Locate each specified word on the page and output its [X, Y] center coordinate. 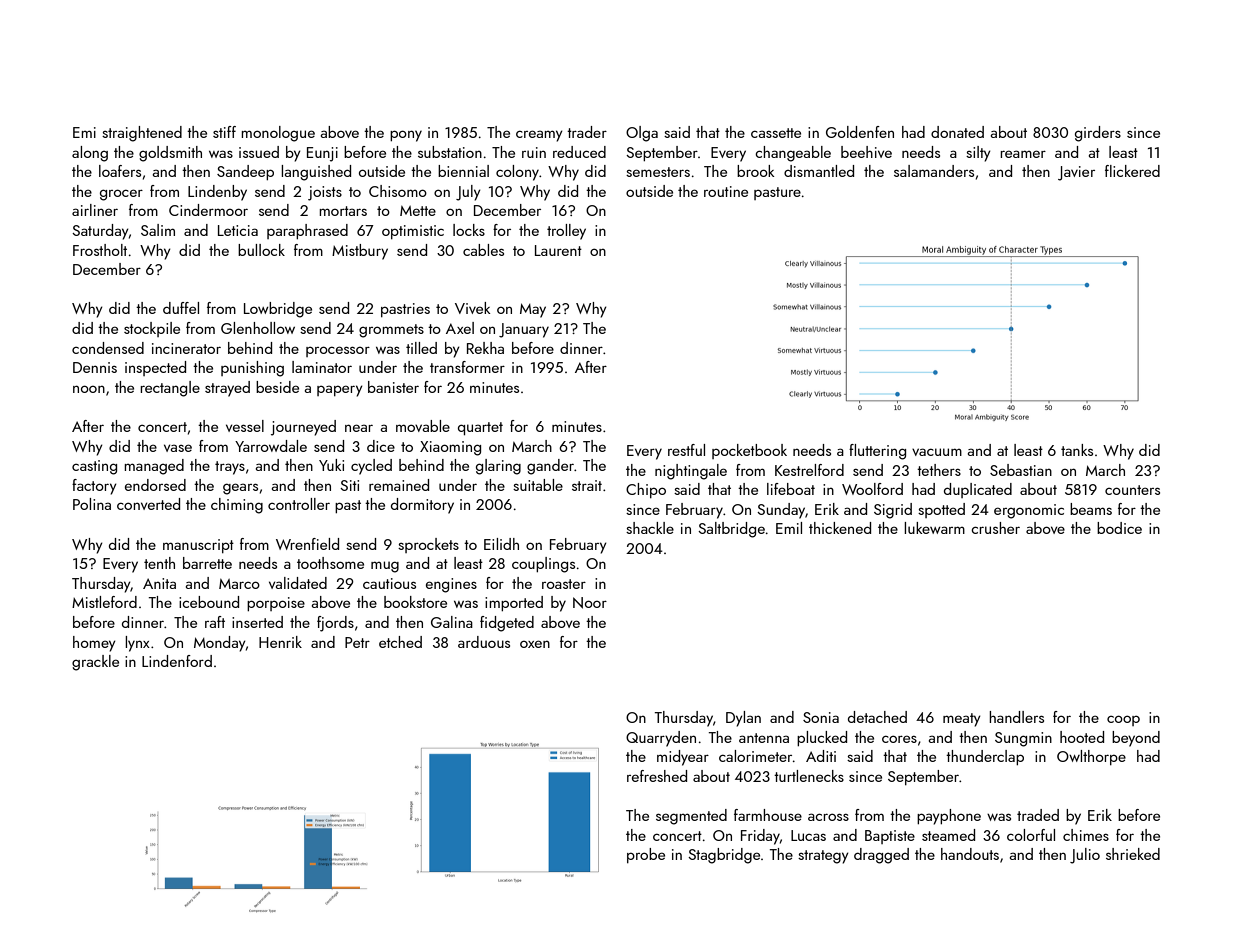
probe [646, 855]
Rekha [485, 348]
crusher [995, 528]
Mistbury [360, 252]
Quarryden [661, 739]
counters [1132, 490]
